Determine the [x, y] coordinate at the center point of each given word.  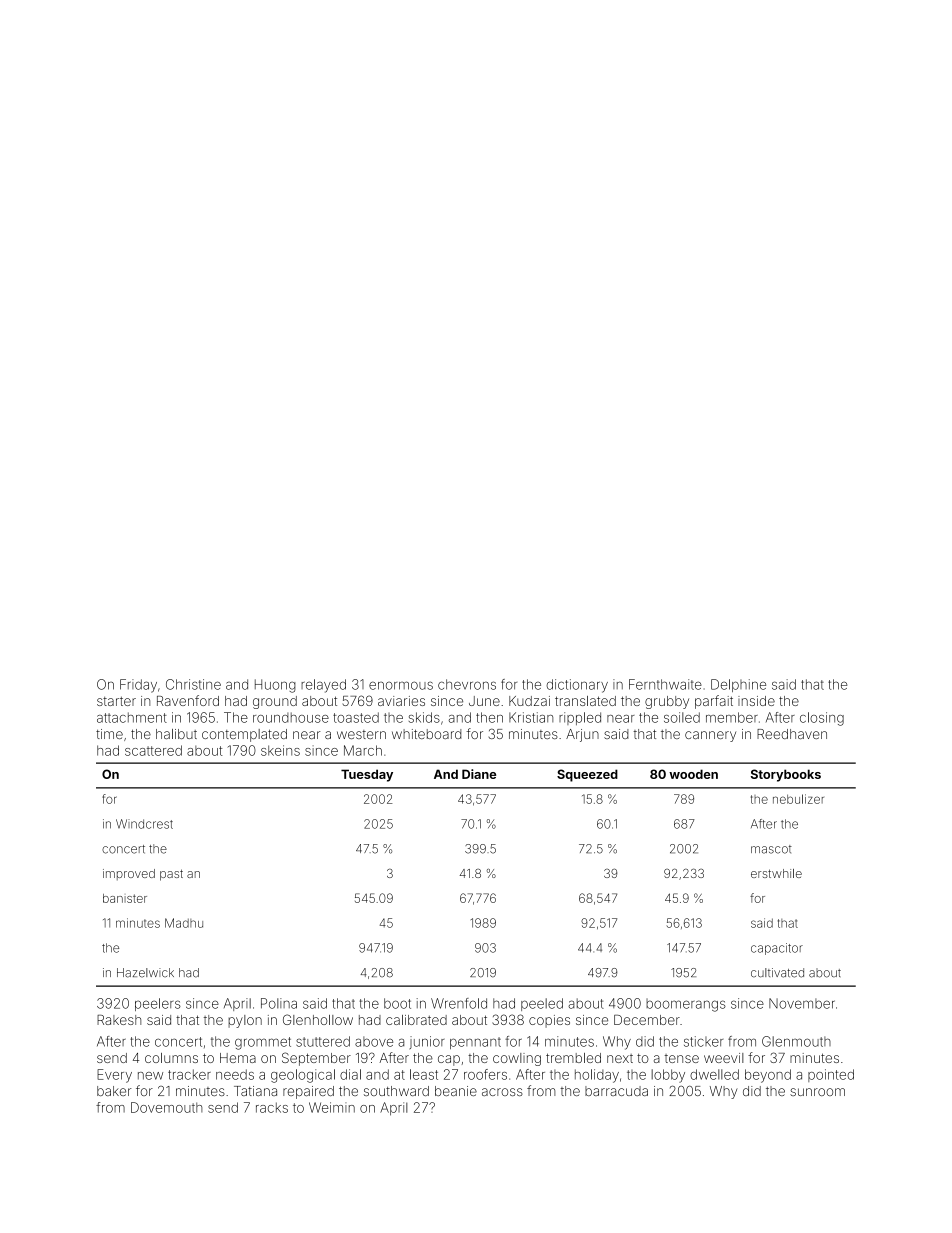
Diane [479, 774]
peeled [542, 1004]
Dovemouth [166, 1107]
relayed [323, 686]
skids [424, 717]
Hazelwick [145, 973]
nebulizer [798, 799]
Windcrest [144, 824]
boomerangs [686, 1005]
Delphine [738, 685]
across [502, 1092]
